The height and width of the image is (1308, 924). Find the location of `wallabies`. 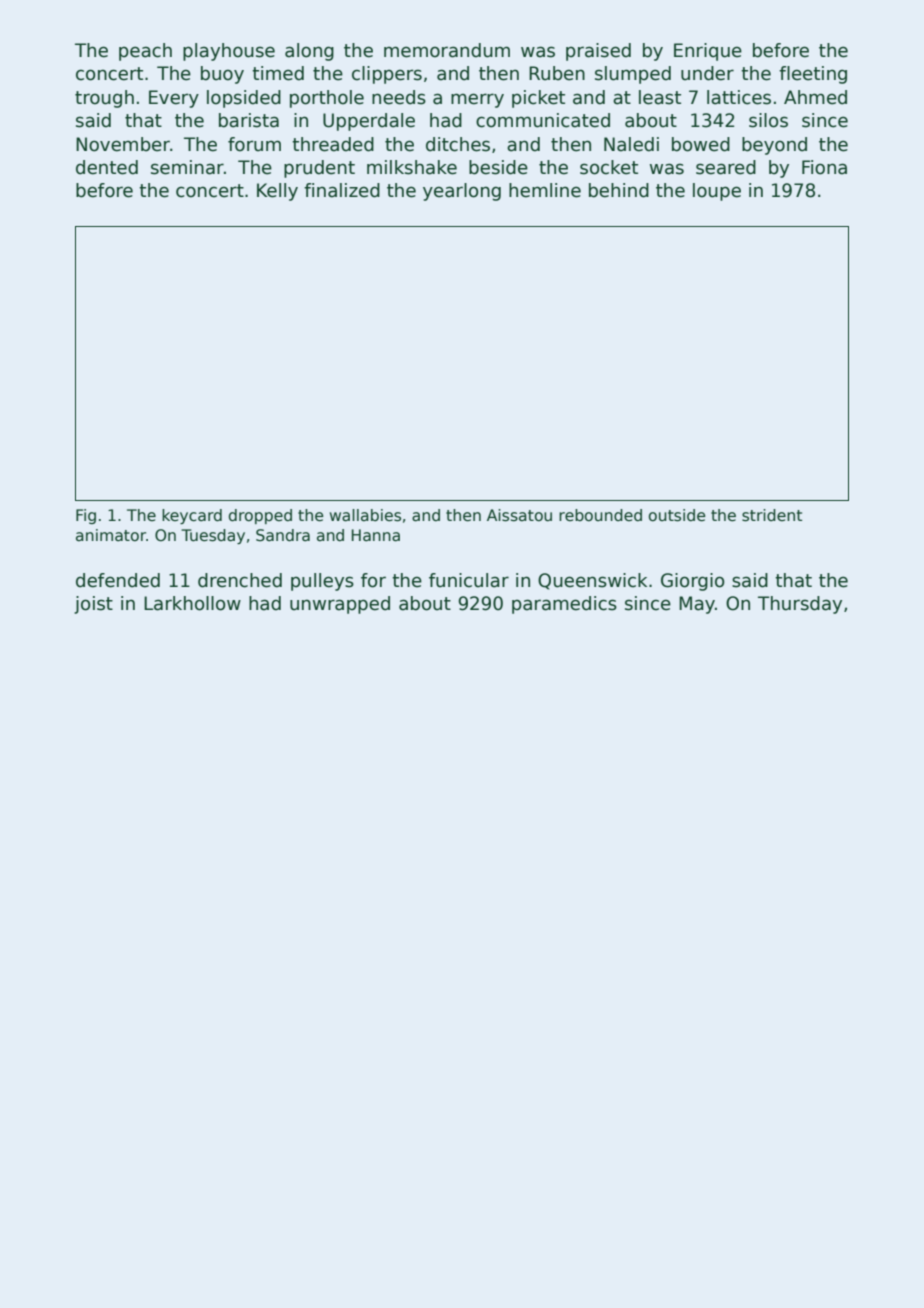

wallabies is located at coordinates (365, 515).
